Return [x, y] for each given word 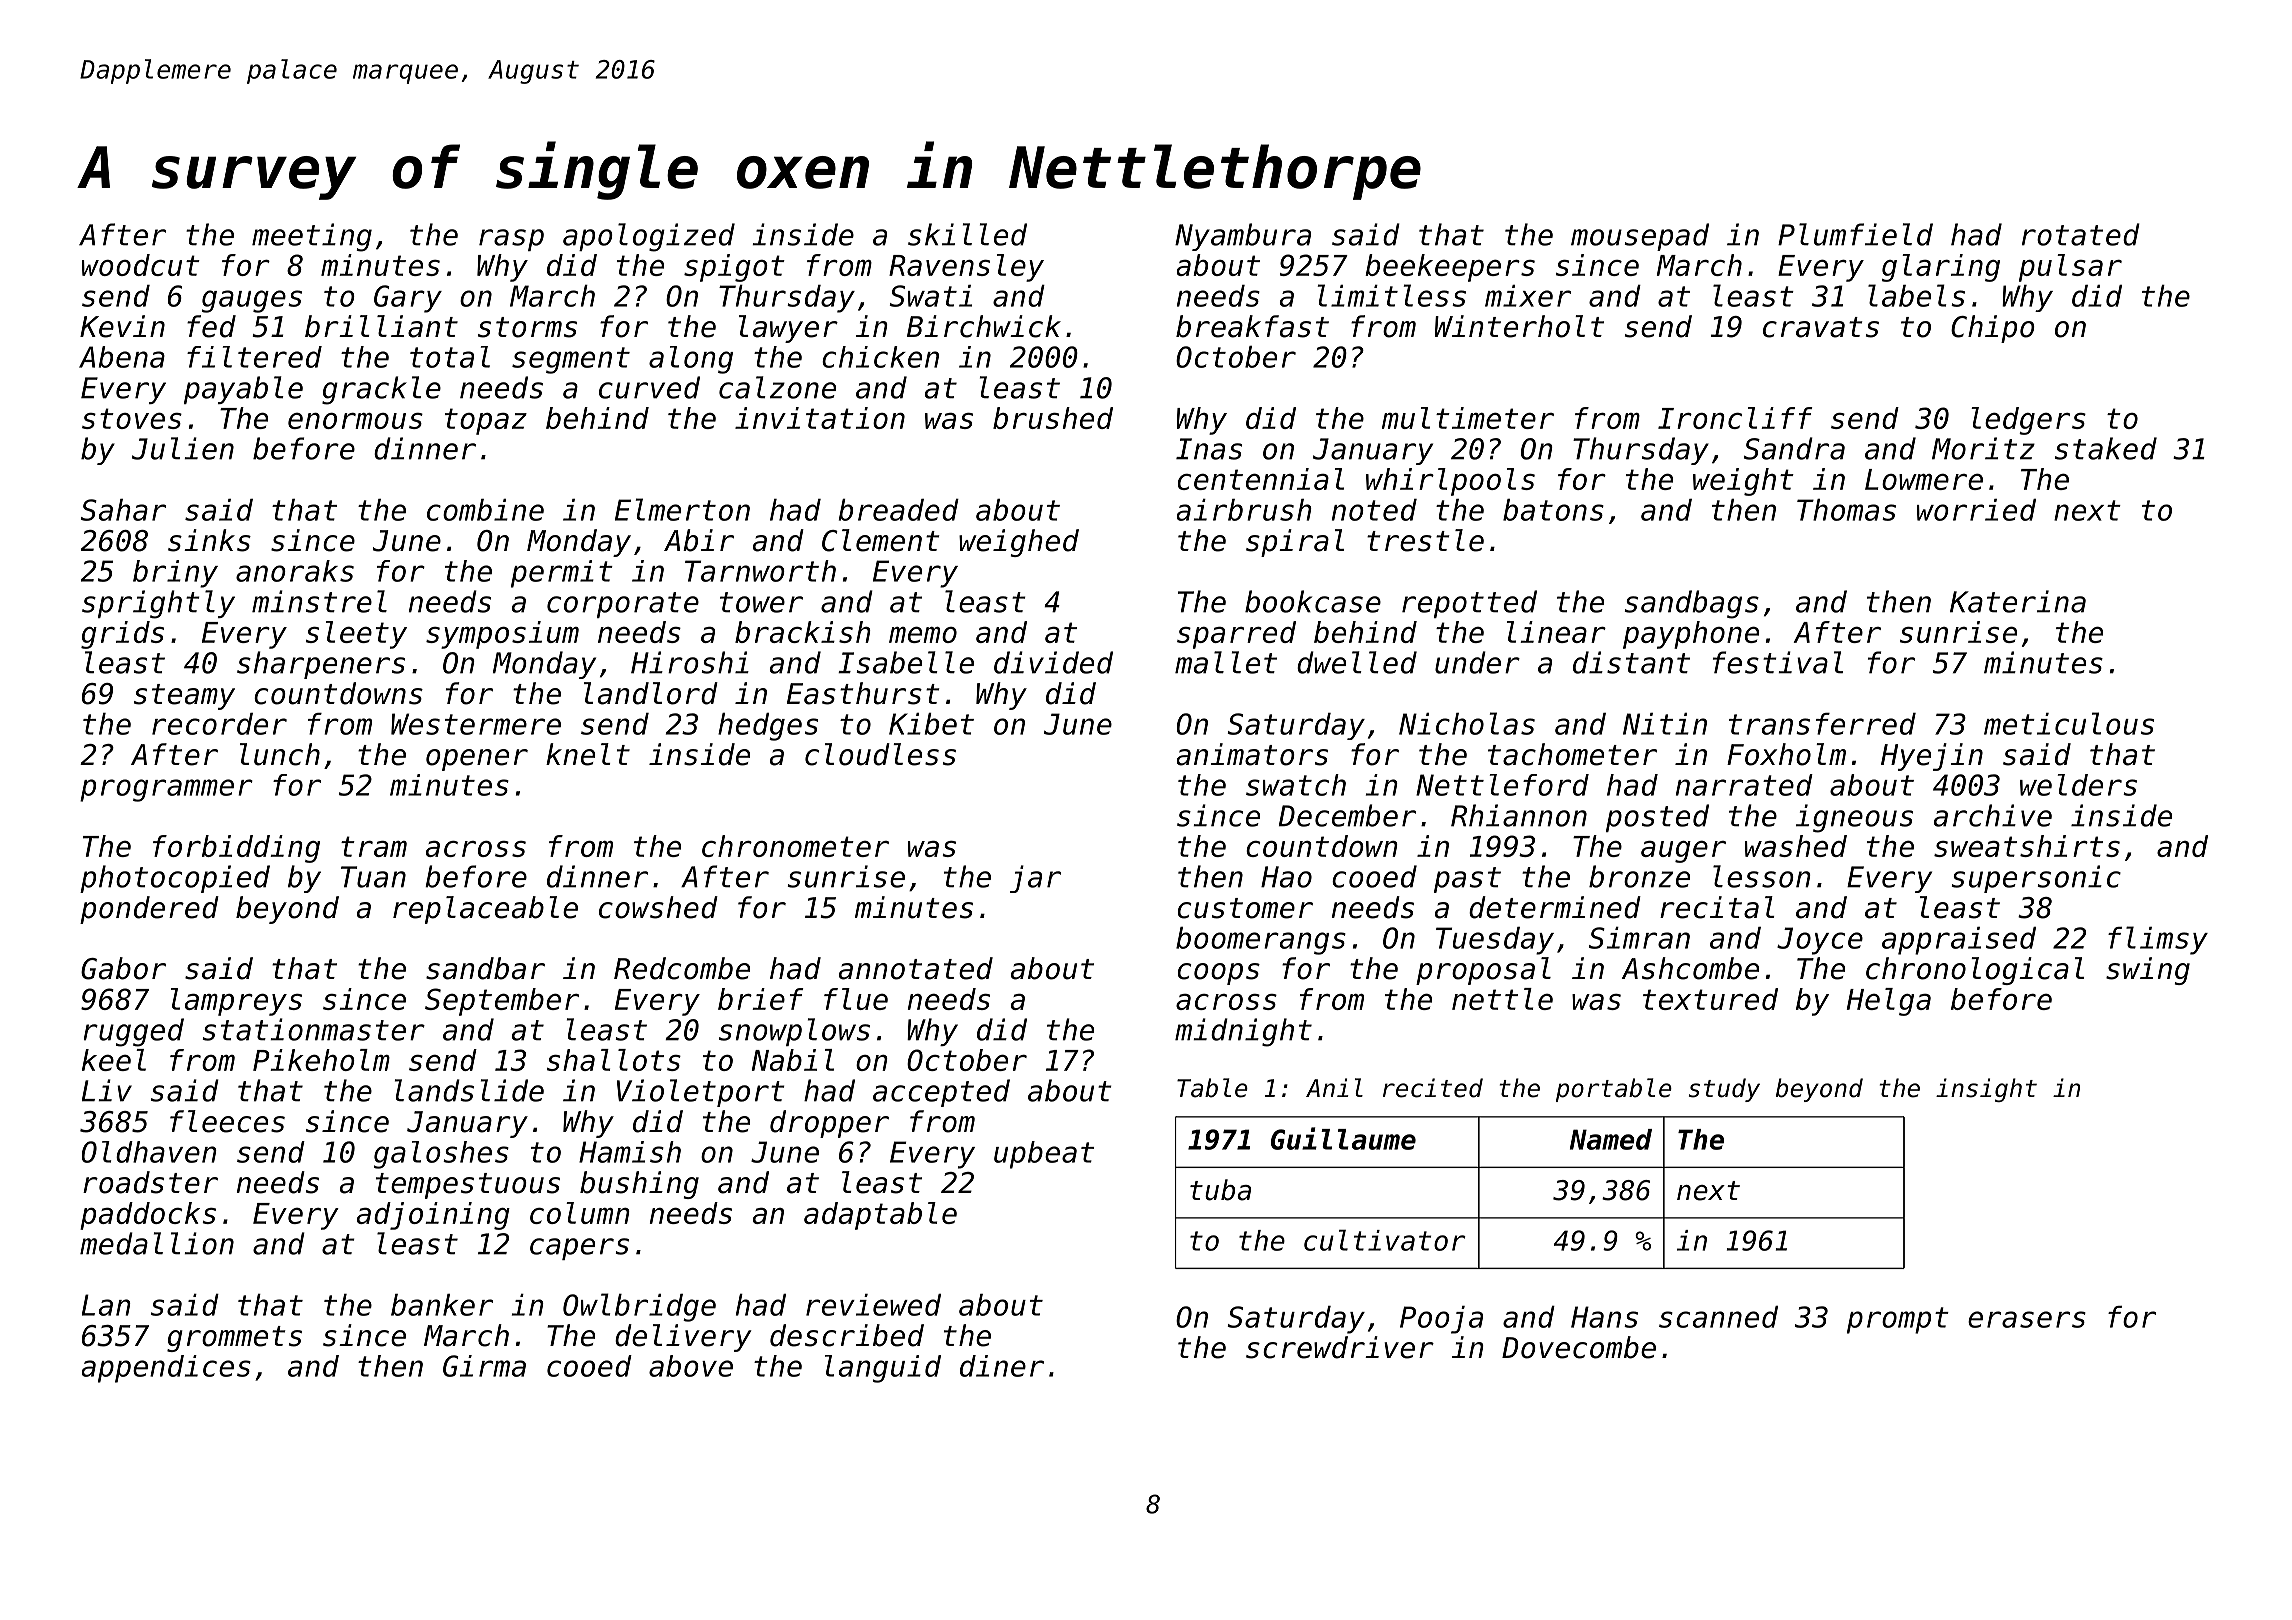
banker [442, 1305]
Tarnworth [760, 571]
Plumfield [1855, 234]
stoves [132, 418]
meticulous [2069, 723]
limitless [1392, 295]
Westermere [476, 724]
